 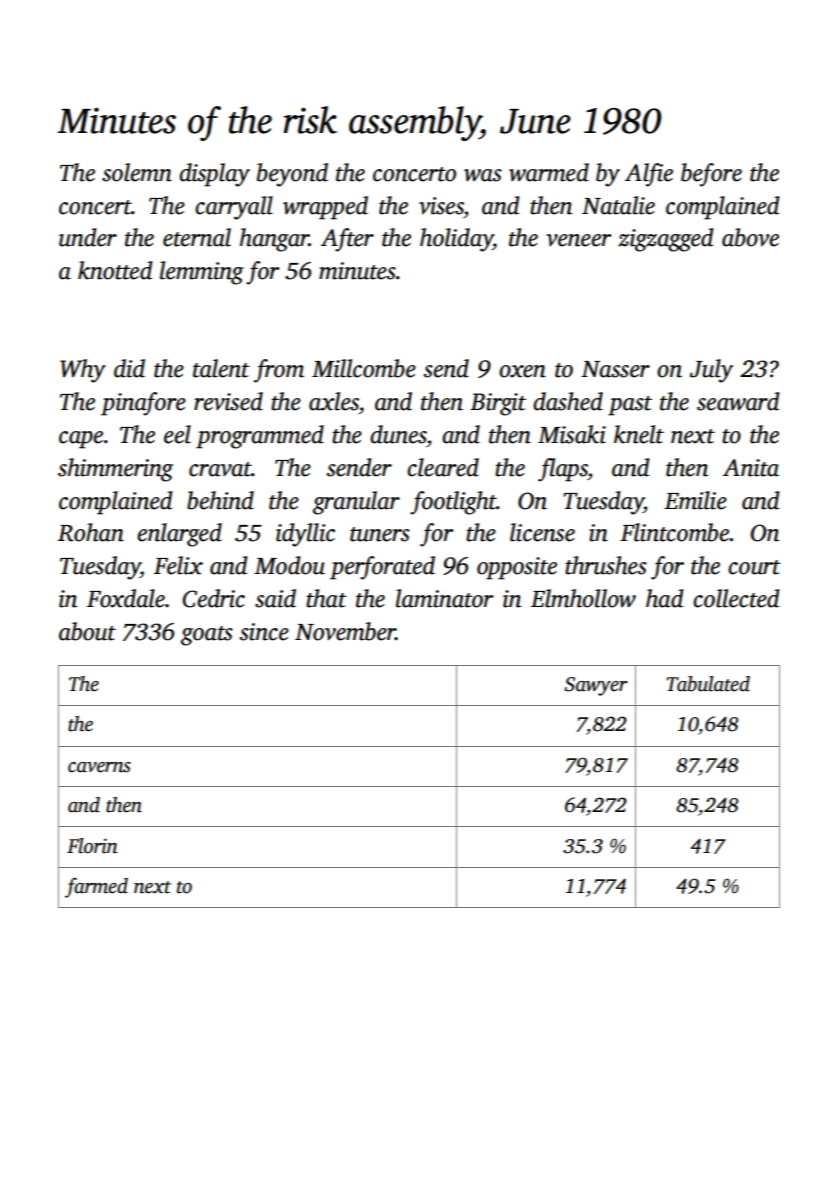 What do you see at coordinates (96, 887) in the image?
I see `farmed` at bounding box center [96, 887].
